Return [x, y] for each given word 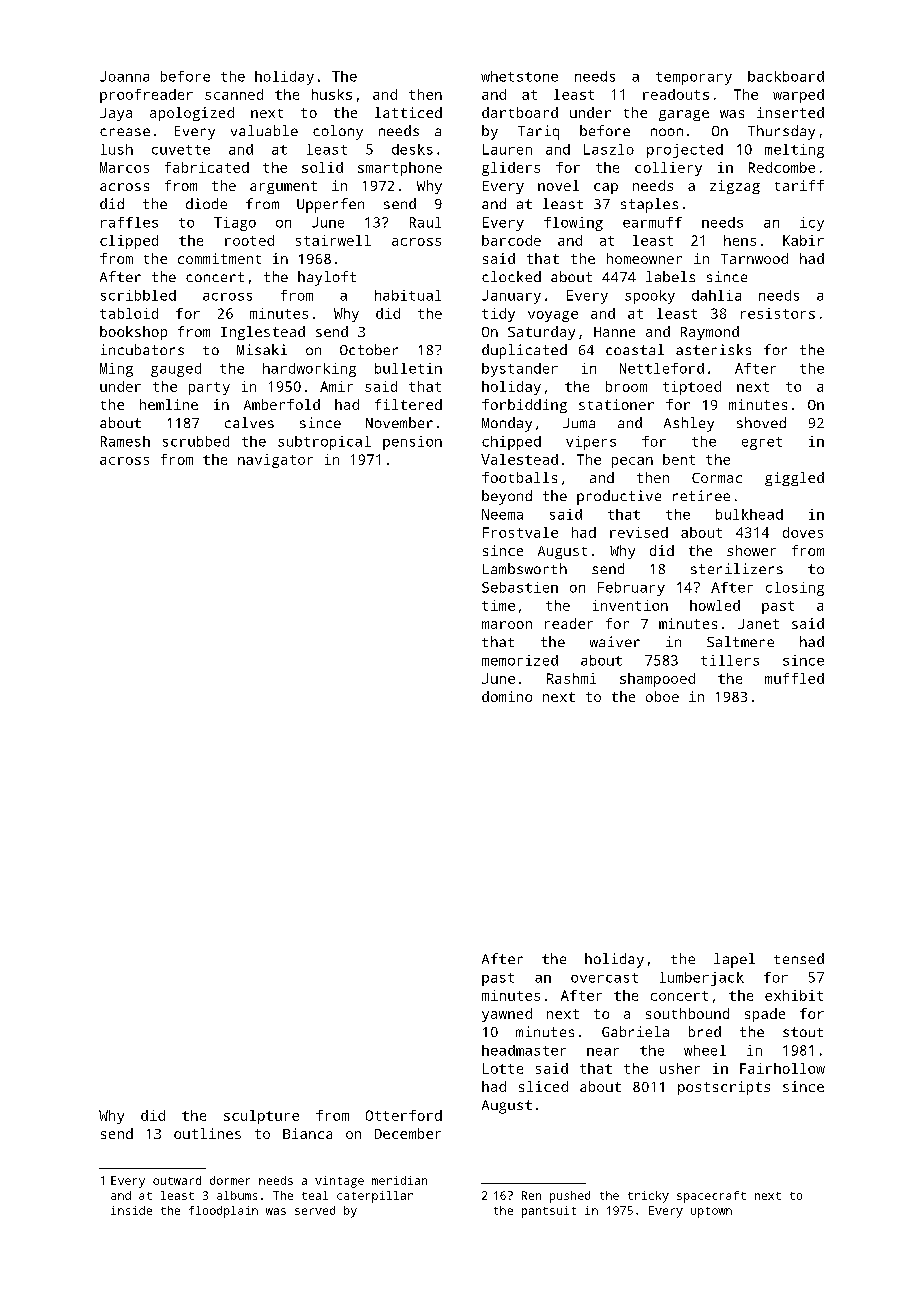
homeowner [644, 258]
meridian [399, 1180]
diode [206, 203]
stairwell [333, 240]
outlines [207, 1133]
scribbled [138, 295]
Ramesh [125, 441]
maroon [507, 625]
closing [795, 589]
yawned [507, 1015]
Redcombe [782, 167]
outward [177, 1180]
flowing [573, 224]
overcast [604, 978]
